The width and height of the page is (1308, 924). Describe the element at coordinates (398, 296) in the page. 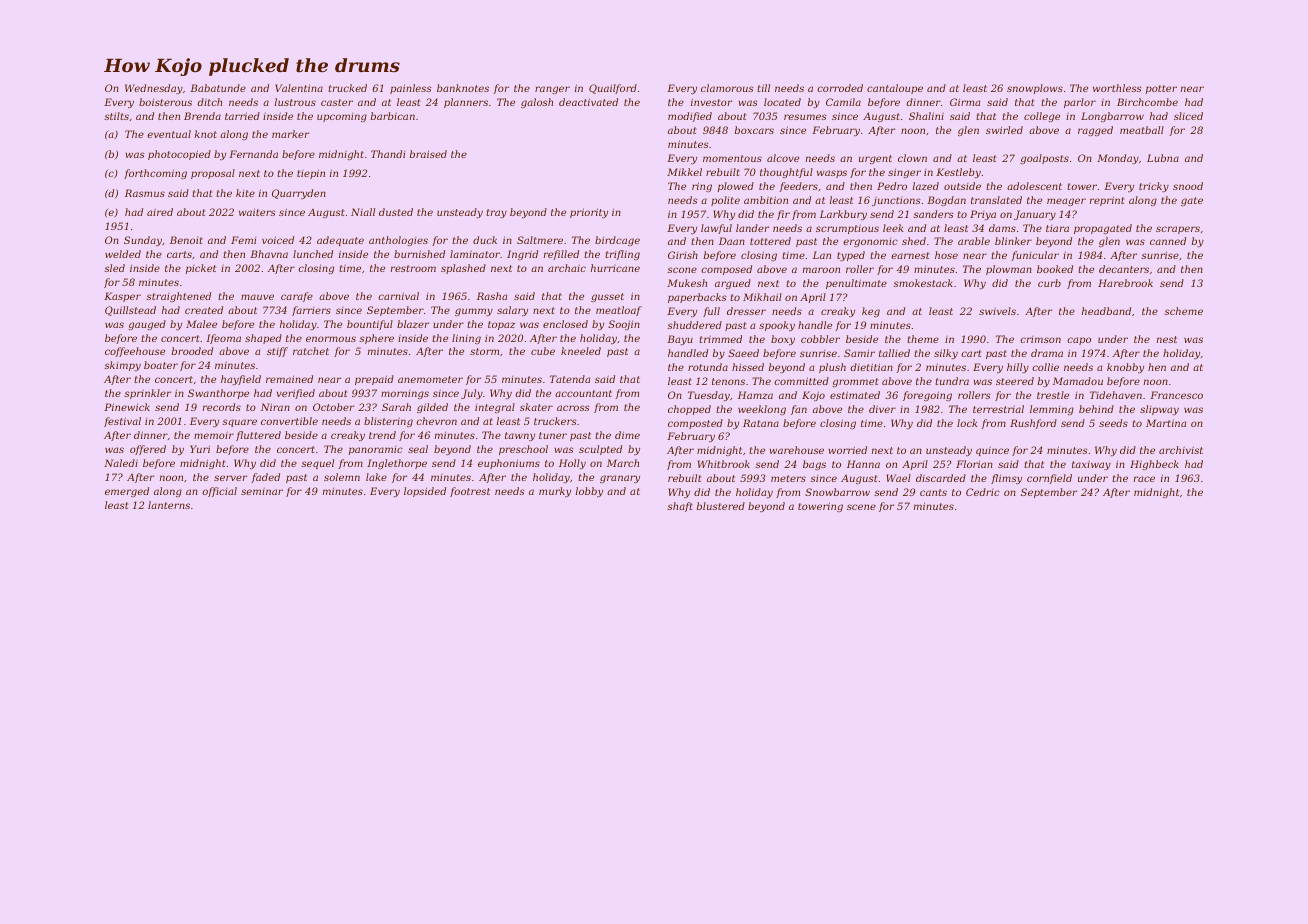

I see `carnival` at that location.
